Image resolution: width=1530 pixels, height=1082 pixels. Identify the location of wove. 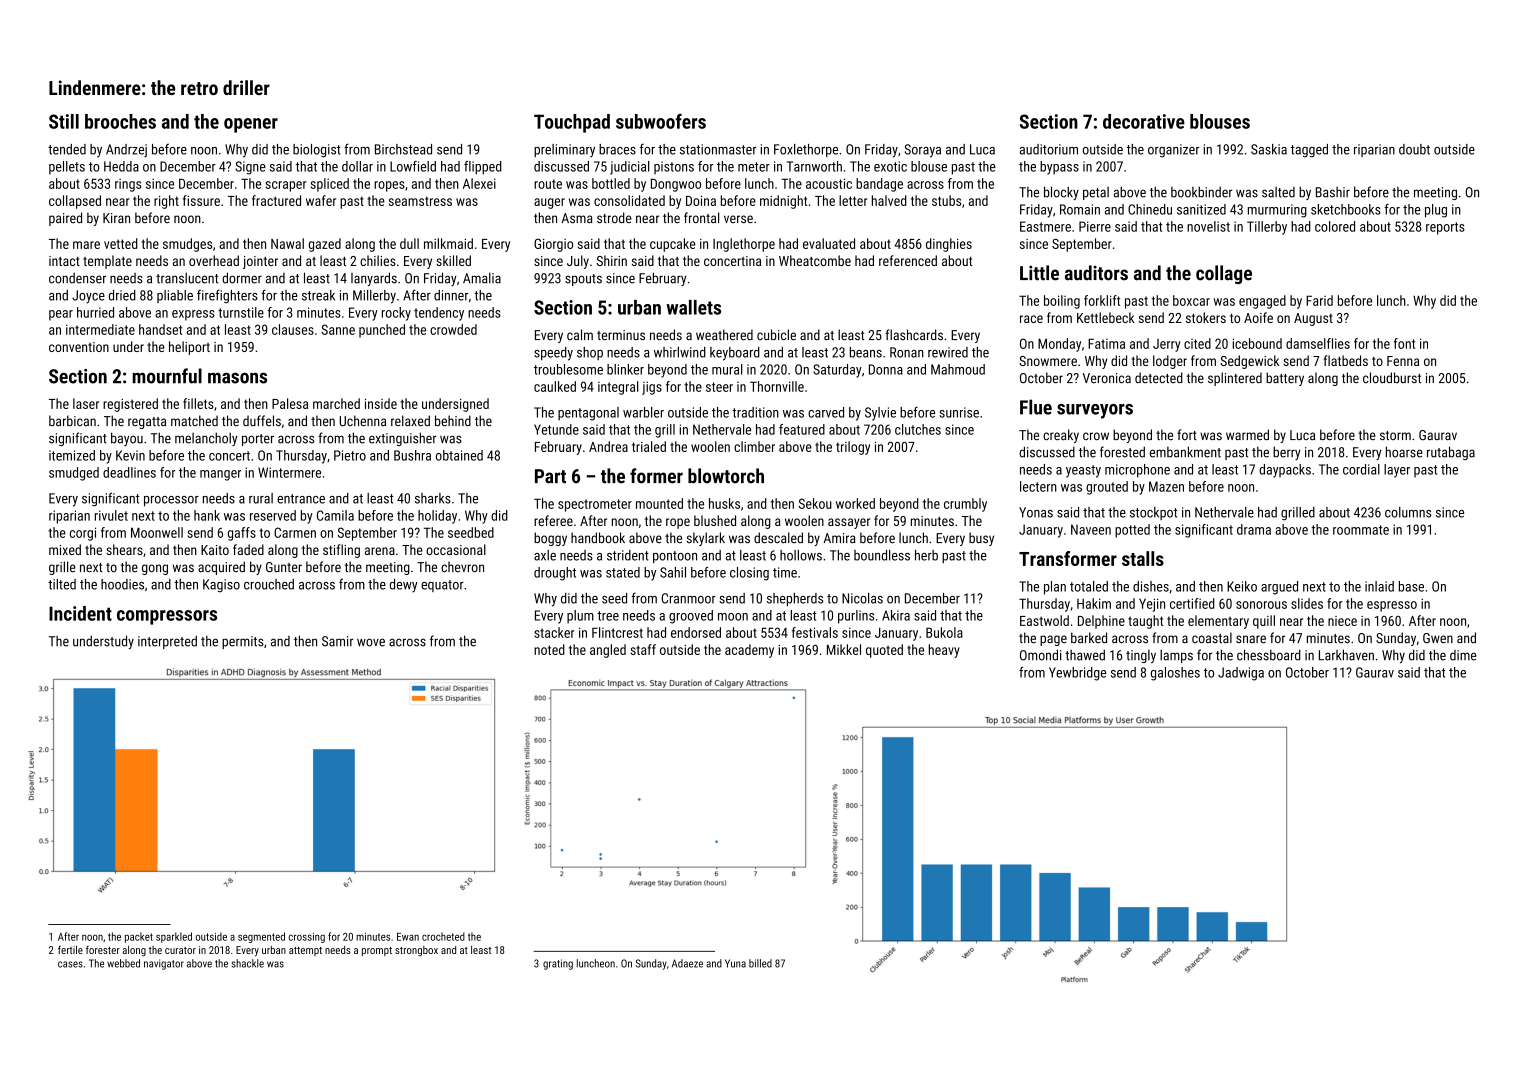
(371, 642).
